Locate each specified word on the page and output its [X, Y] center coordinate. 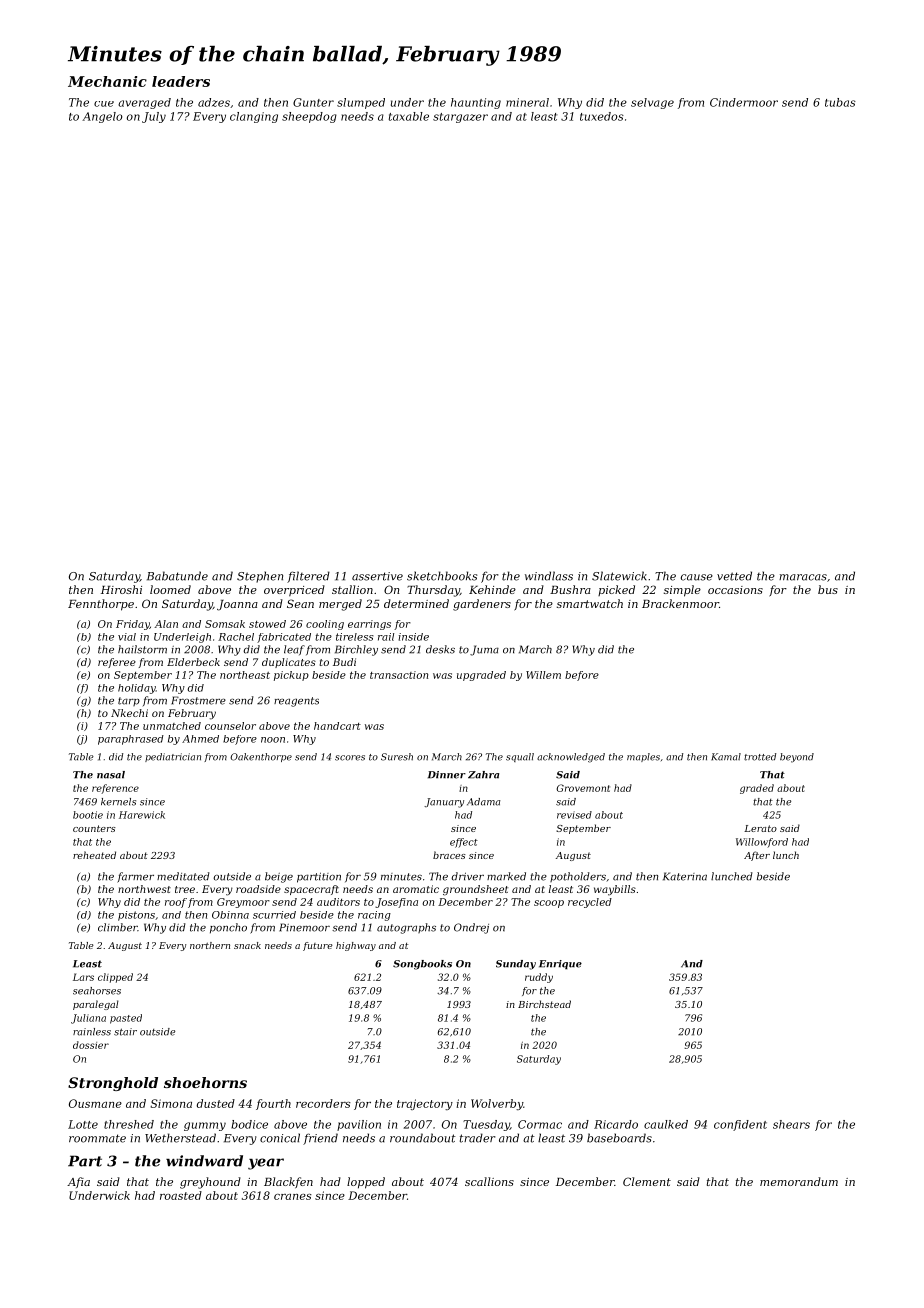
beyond [797, 758]
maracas [803, 577]
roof [176, 903]
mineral [527, 102]
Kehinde [492, 589]
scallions [489, 1181]
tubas [840, 102]
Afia [78, 1182]
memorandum [799, 1181]
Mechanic [107, 81]
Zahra [483, 775]
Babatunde [177, 576]
